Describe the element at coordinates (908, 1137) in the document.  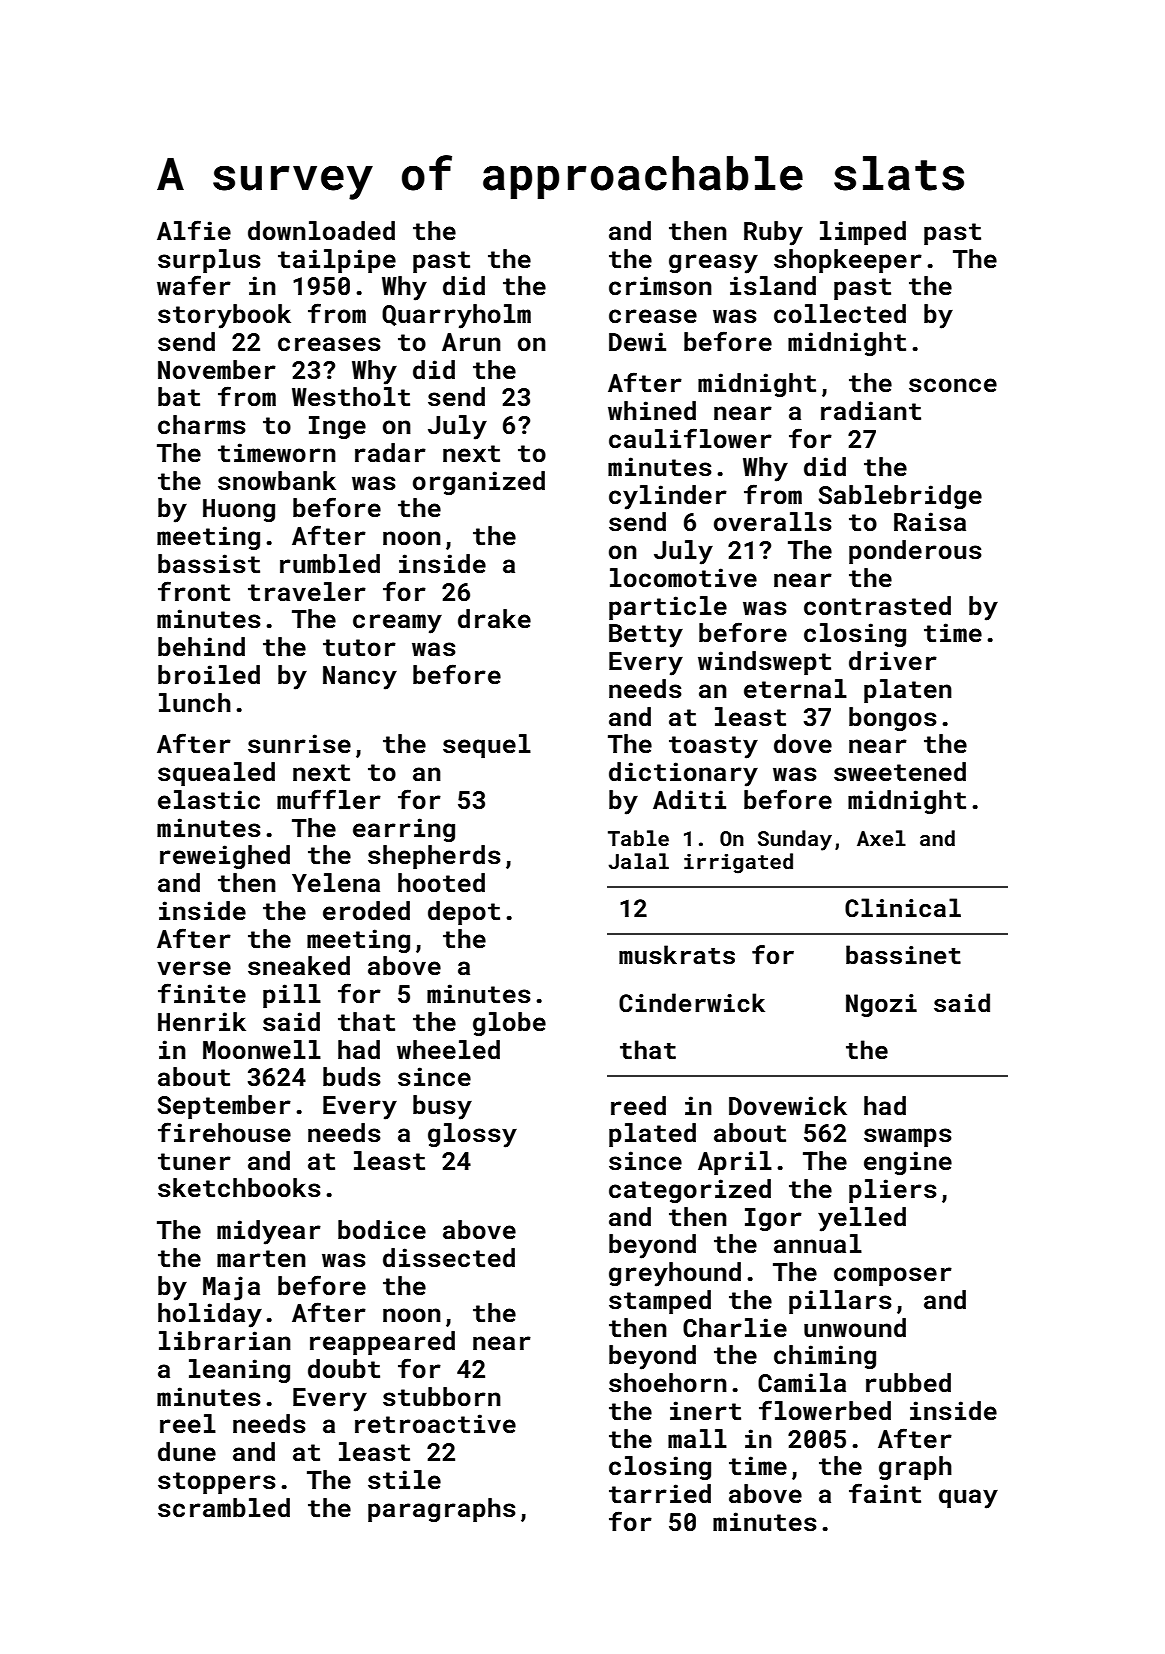
I see `swamps` at that location.
